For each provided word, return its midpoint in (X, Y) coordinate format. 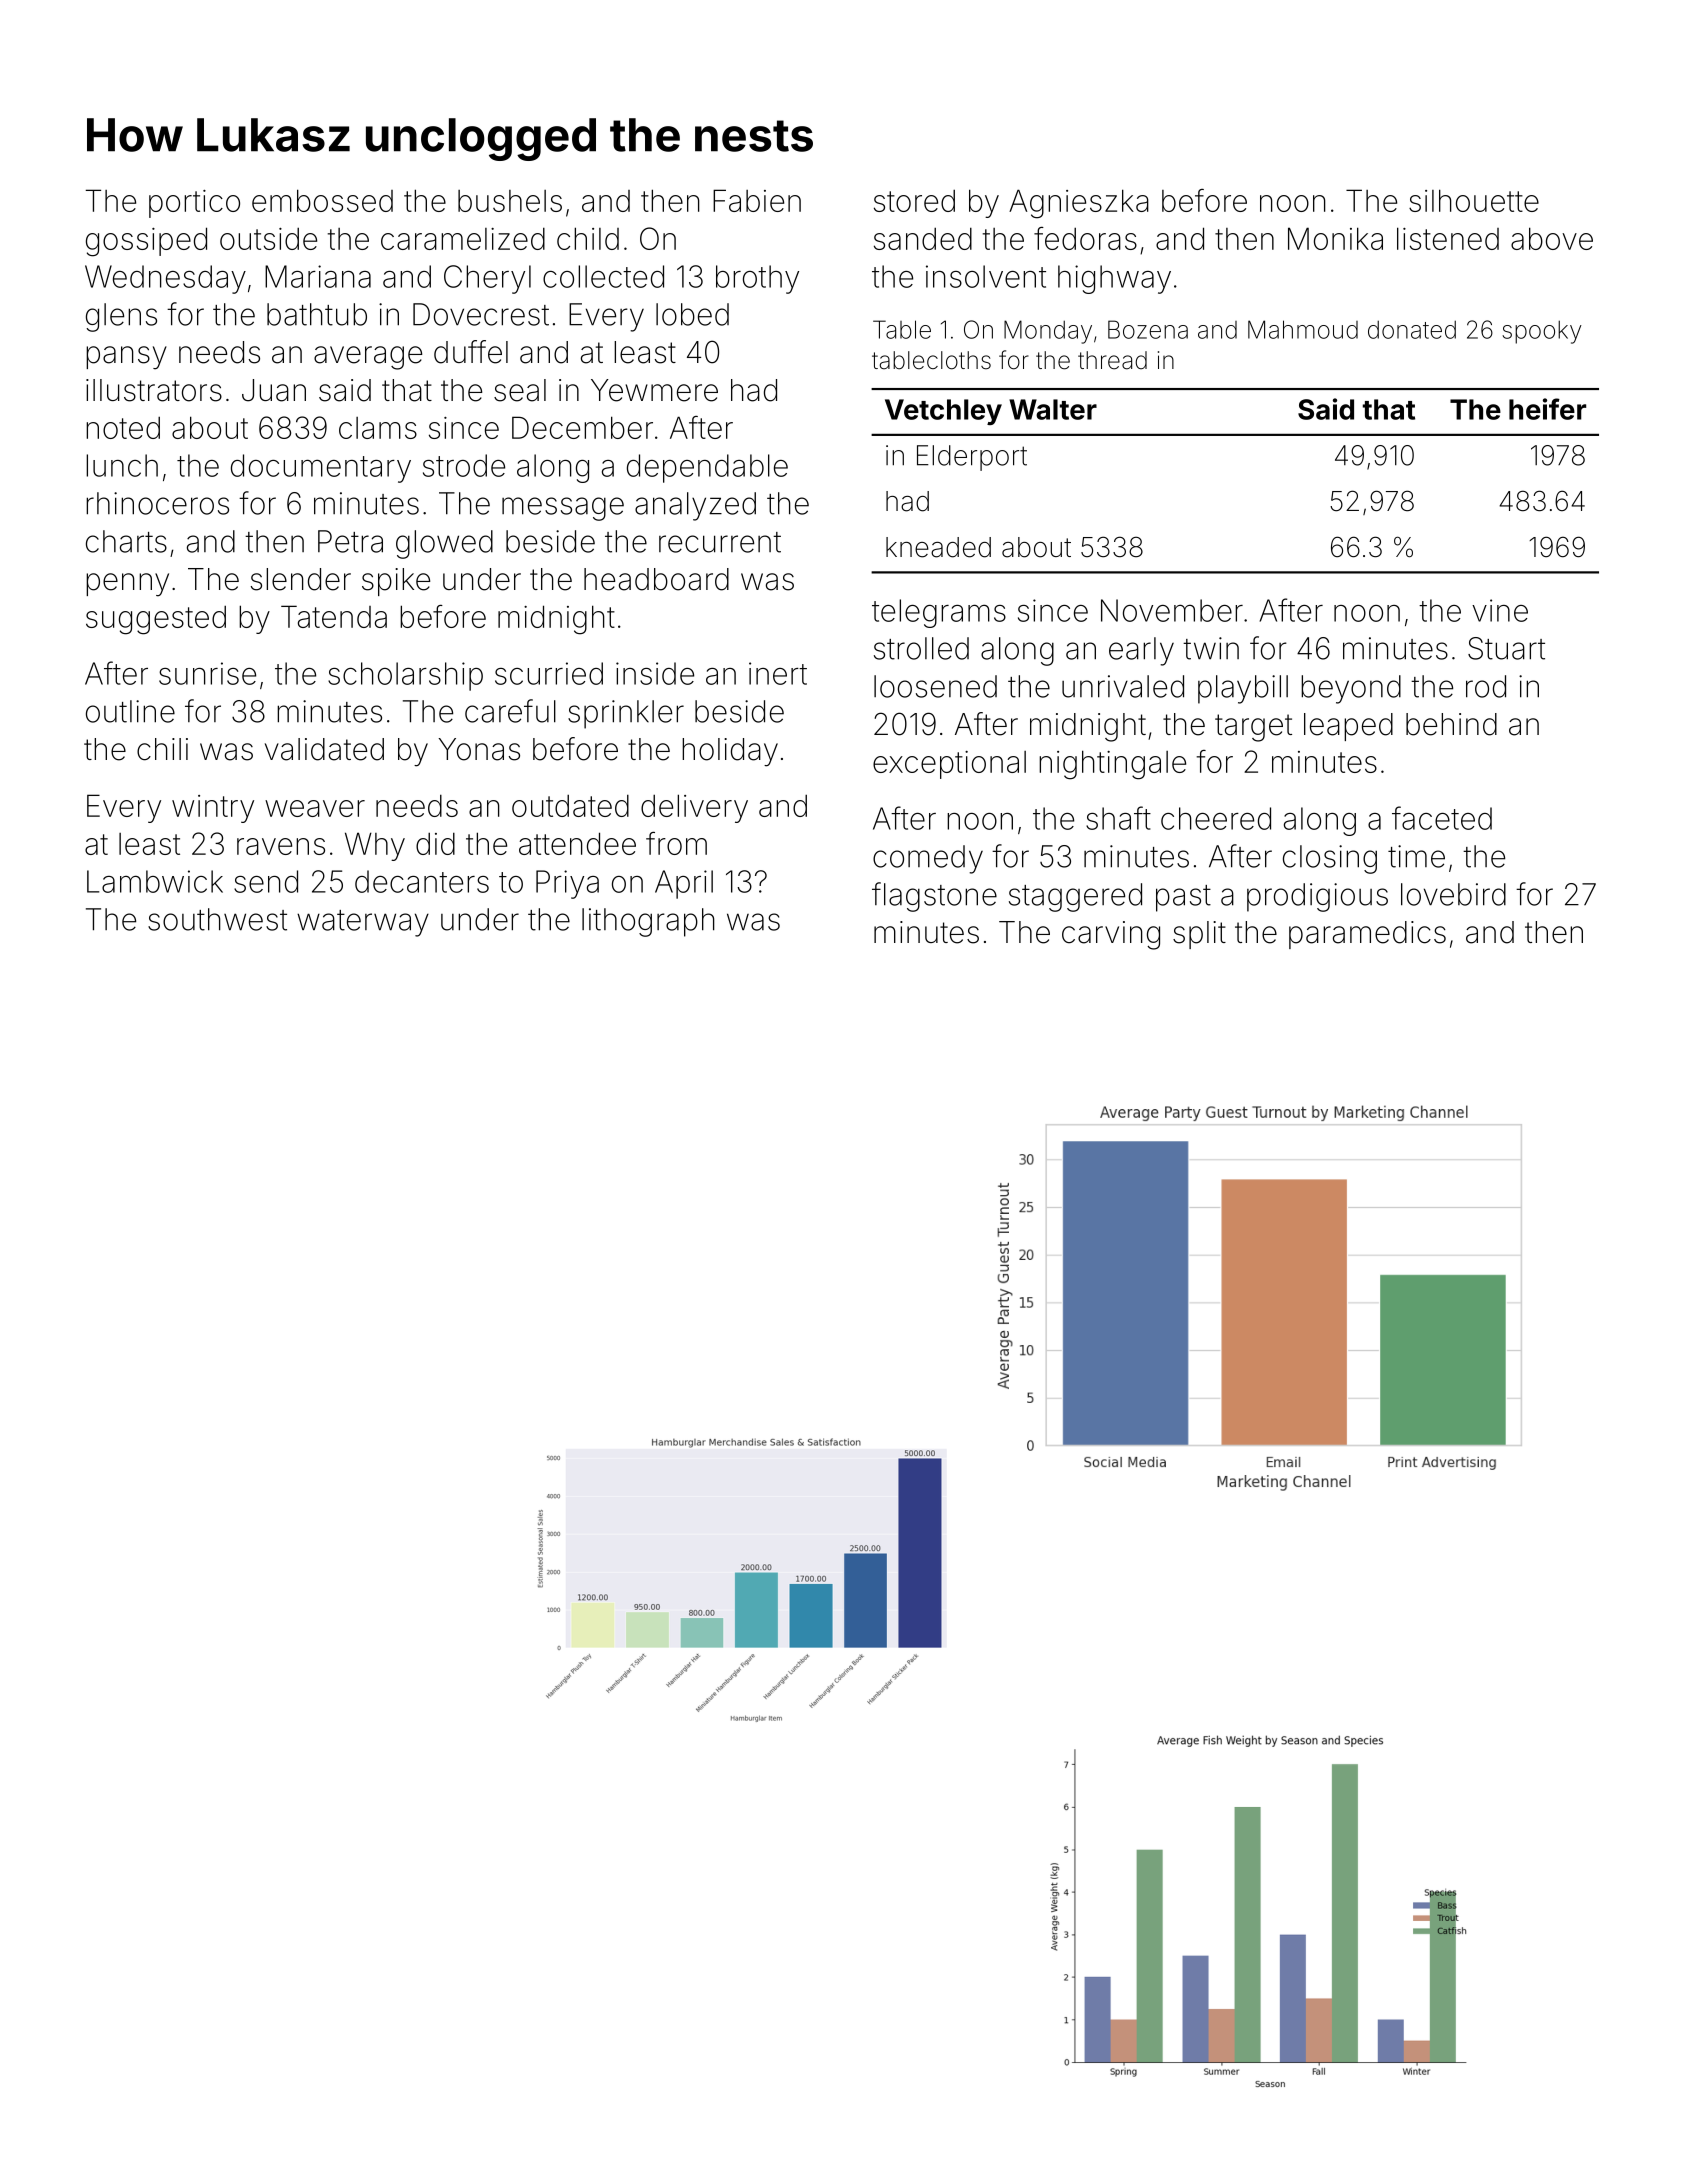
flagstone (934, 897)
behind (1451, 724)
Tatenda (334, 616)
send (266, 881)
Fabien (757, 200)
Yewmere (654, 390)
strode (464, 465)
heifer (1547, 409)
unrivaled (1123, 686)
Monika (1335, 238)
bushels (510, 201)
